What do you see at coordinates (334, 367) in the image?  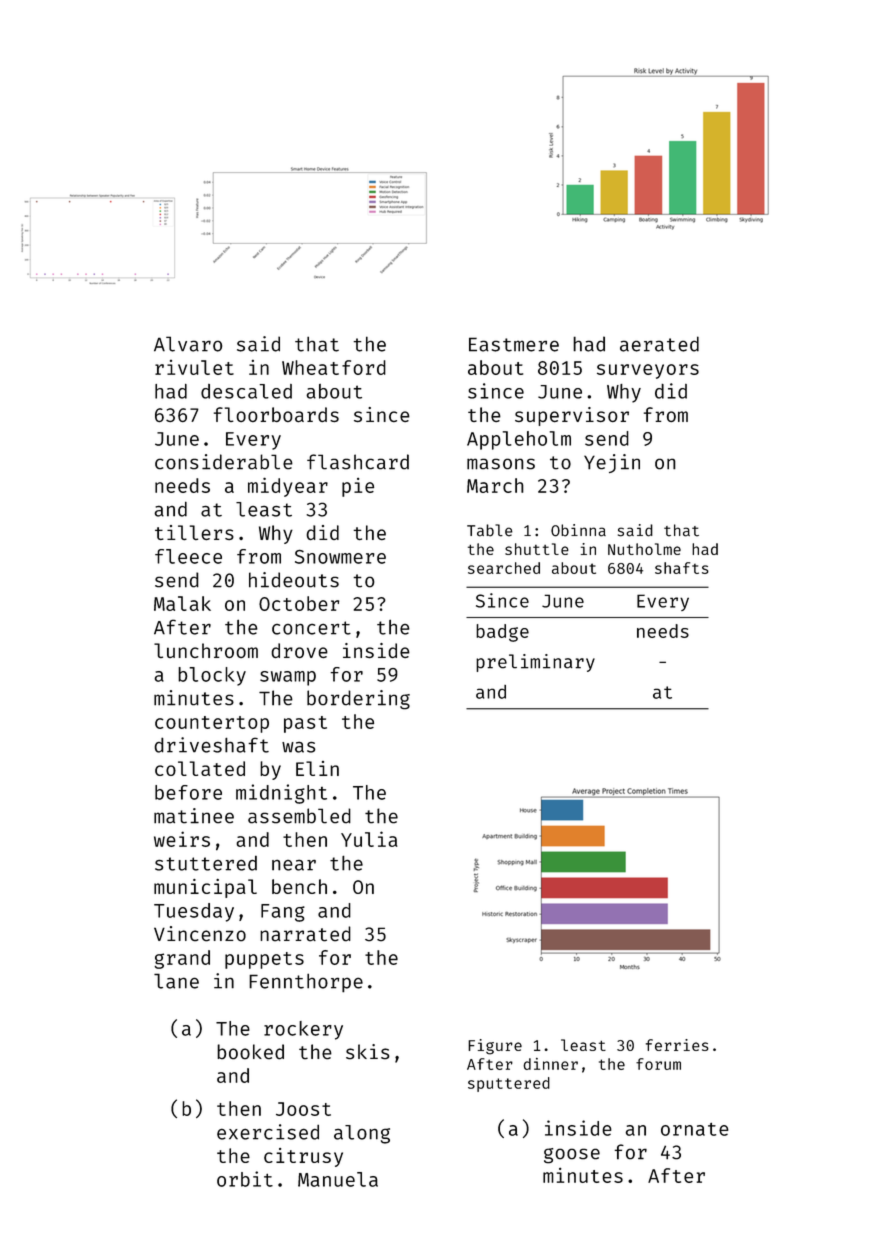 I see `Wheatford` at bounding box center [334, 367].
